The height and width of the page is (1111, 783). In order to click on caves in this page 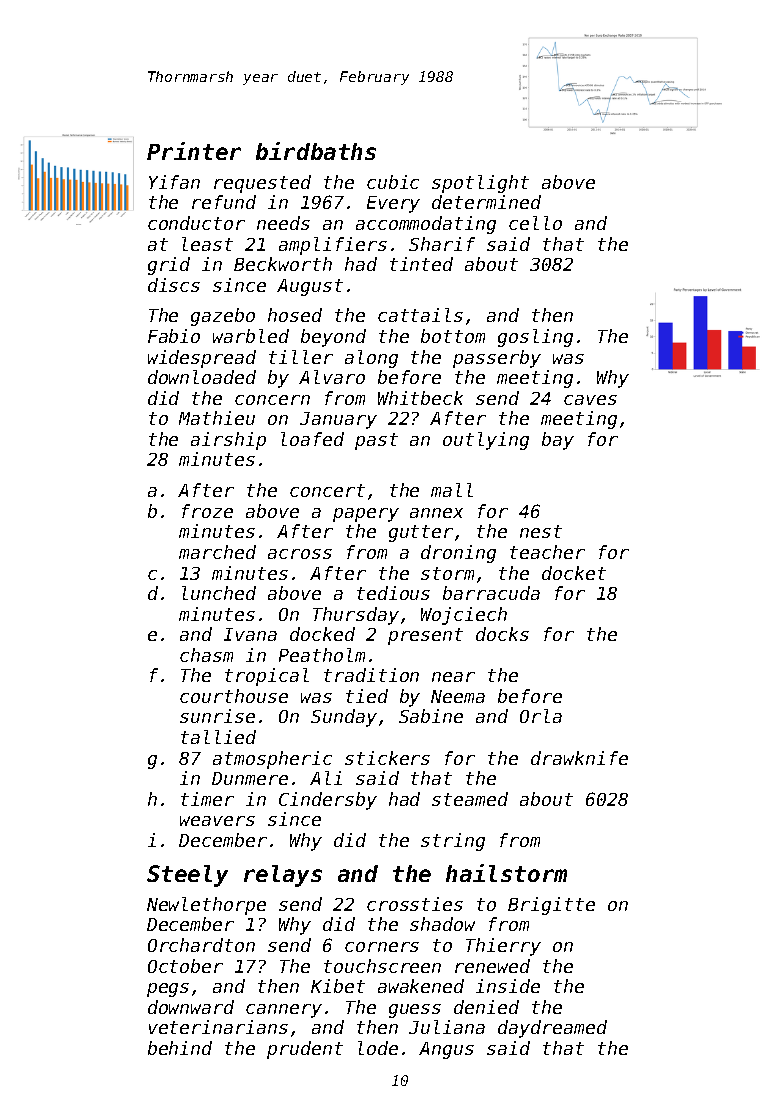, I will do `click(590, 400)`.
